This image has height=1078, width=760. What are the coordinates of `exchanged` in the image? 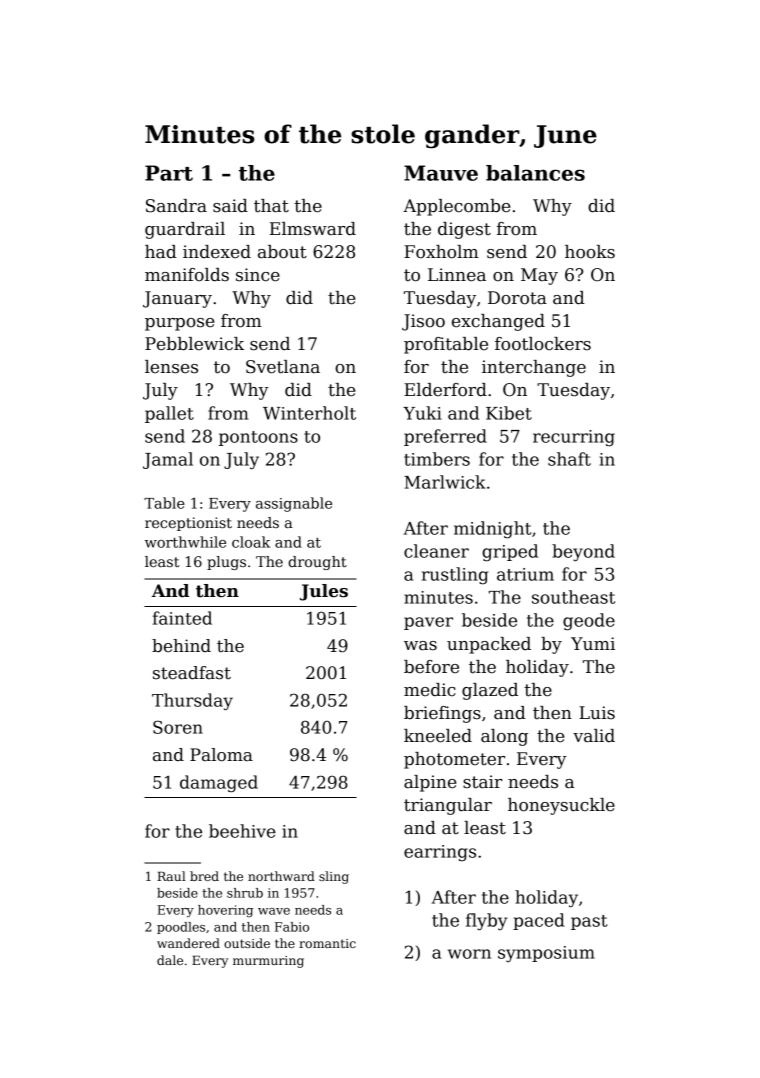 It's located at (498, 322).
